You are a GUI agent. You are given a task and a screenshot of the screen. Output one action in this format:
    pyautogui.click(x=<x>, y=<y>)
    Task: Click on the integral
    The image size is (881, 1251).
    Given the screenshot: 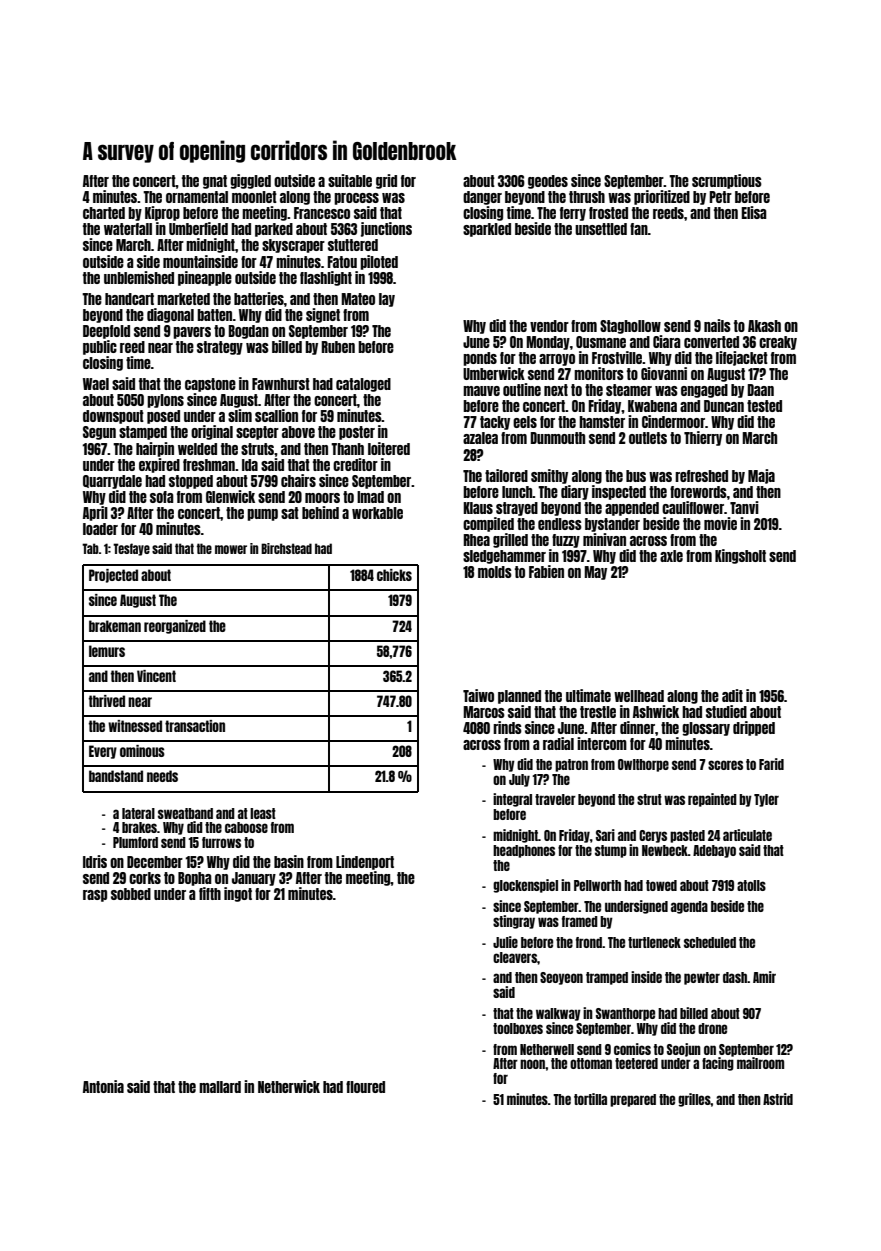 What is the action you would take?
    pyautogui.click(x=512, y=800)
